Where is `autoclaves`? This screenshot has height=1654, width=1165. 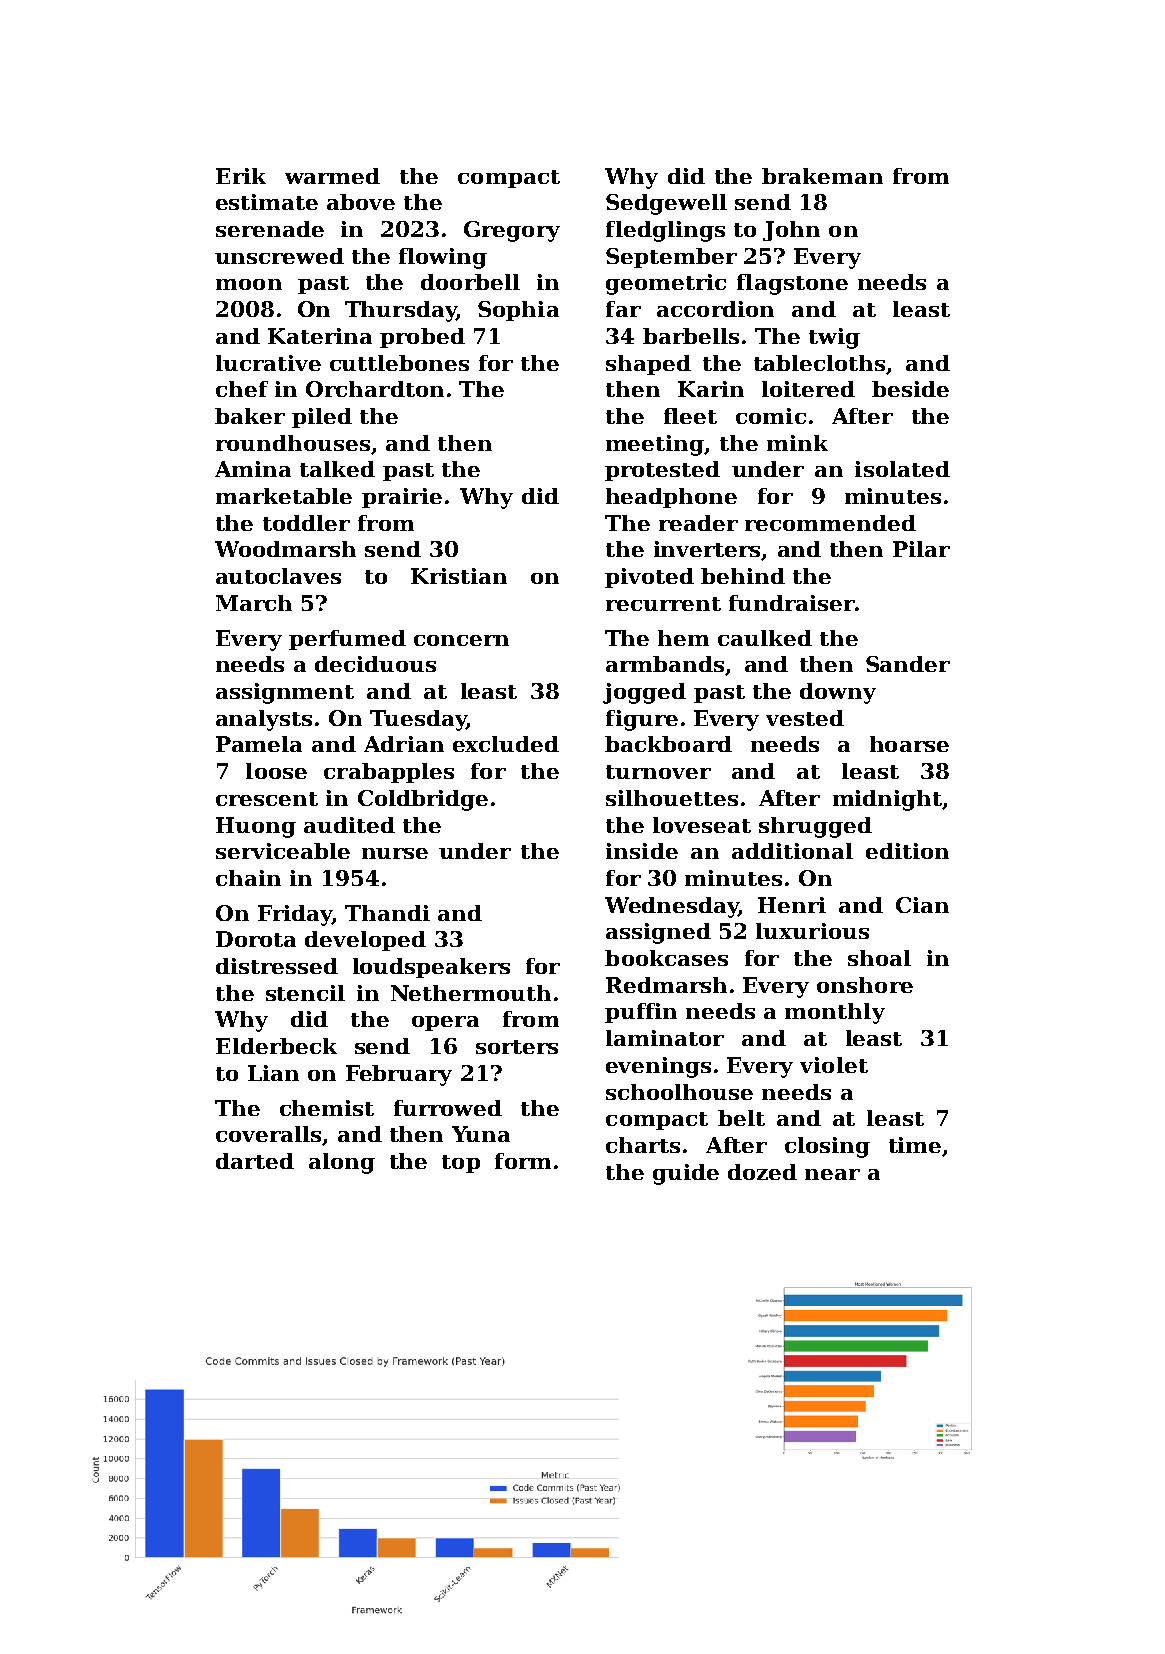
autoclaves is located at coordinates (278, 576).
